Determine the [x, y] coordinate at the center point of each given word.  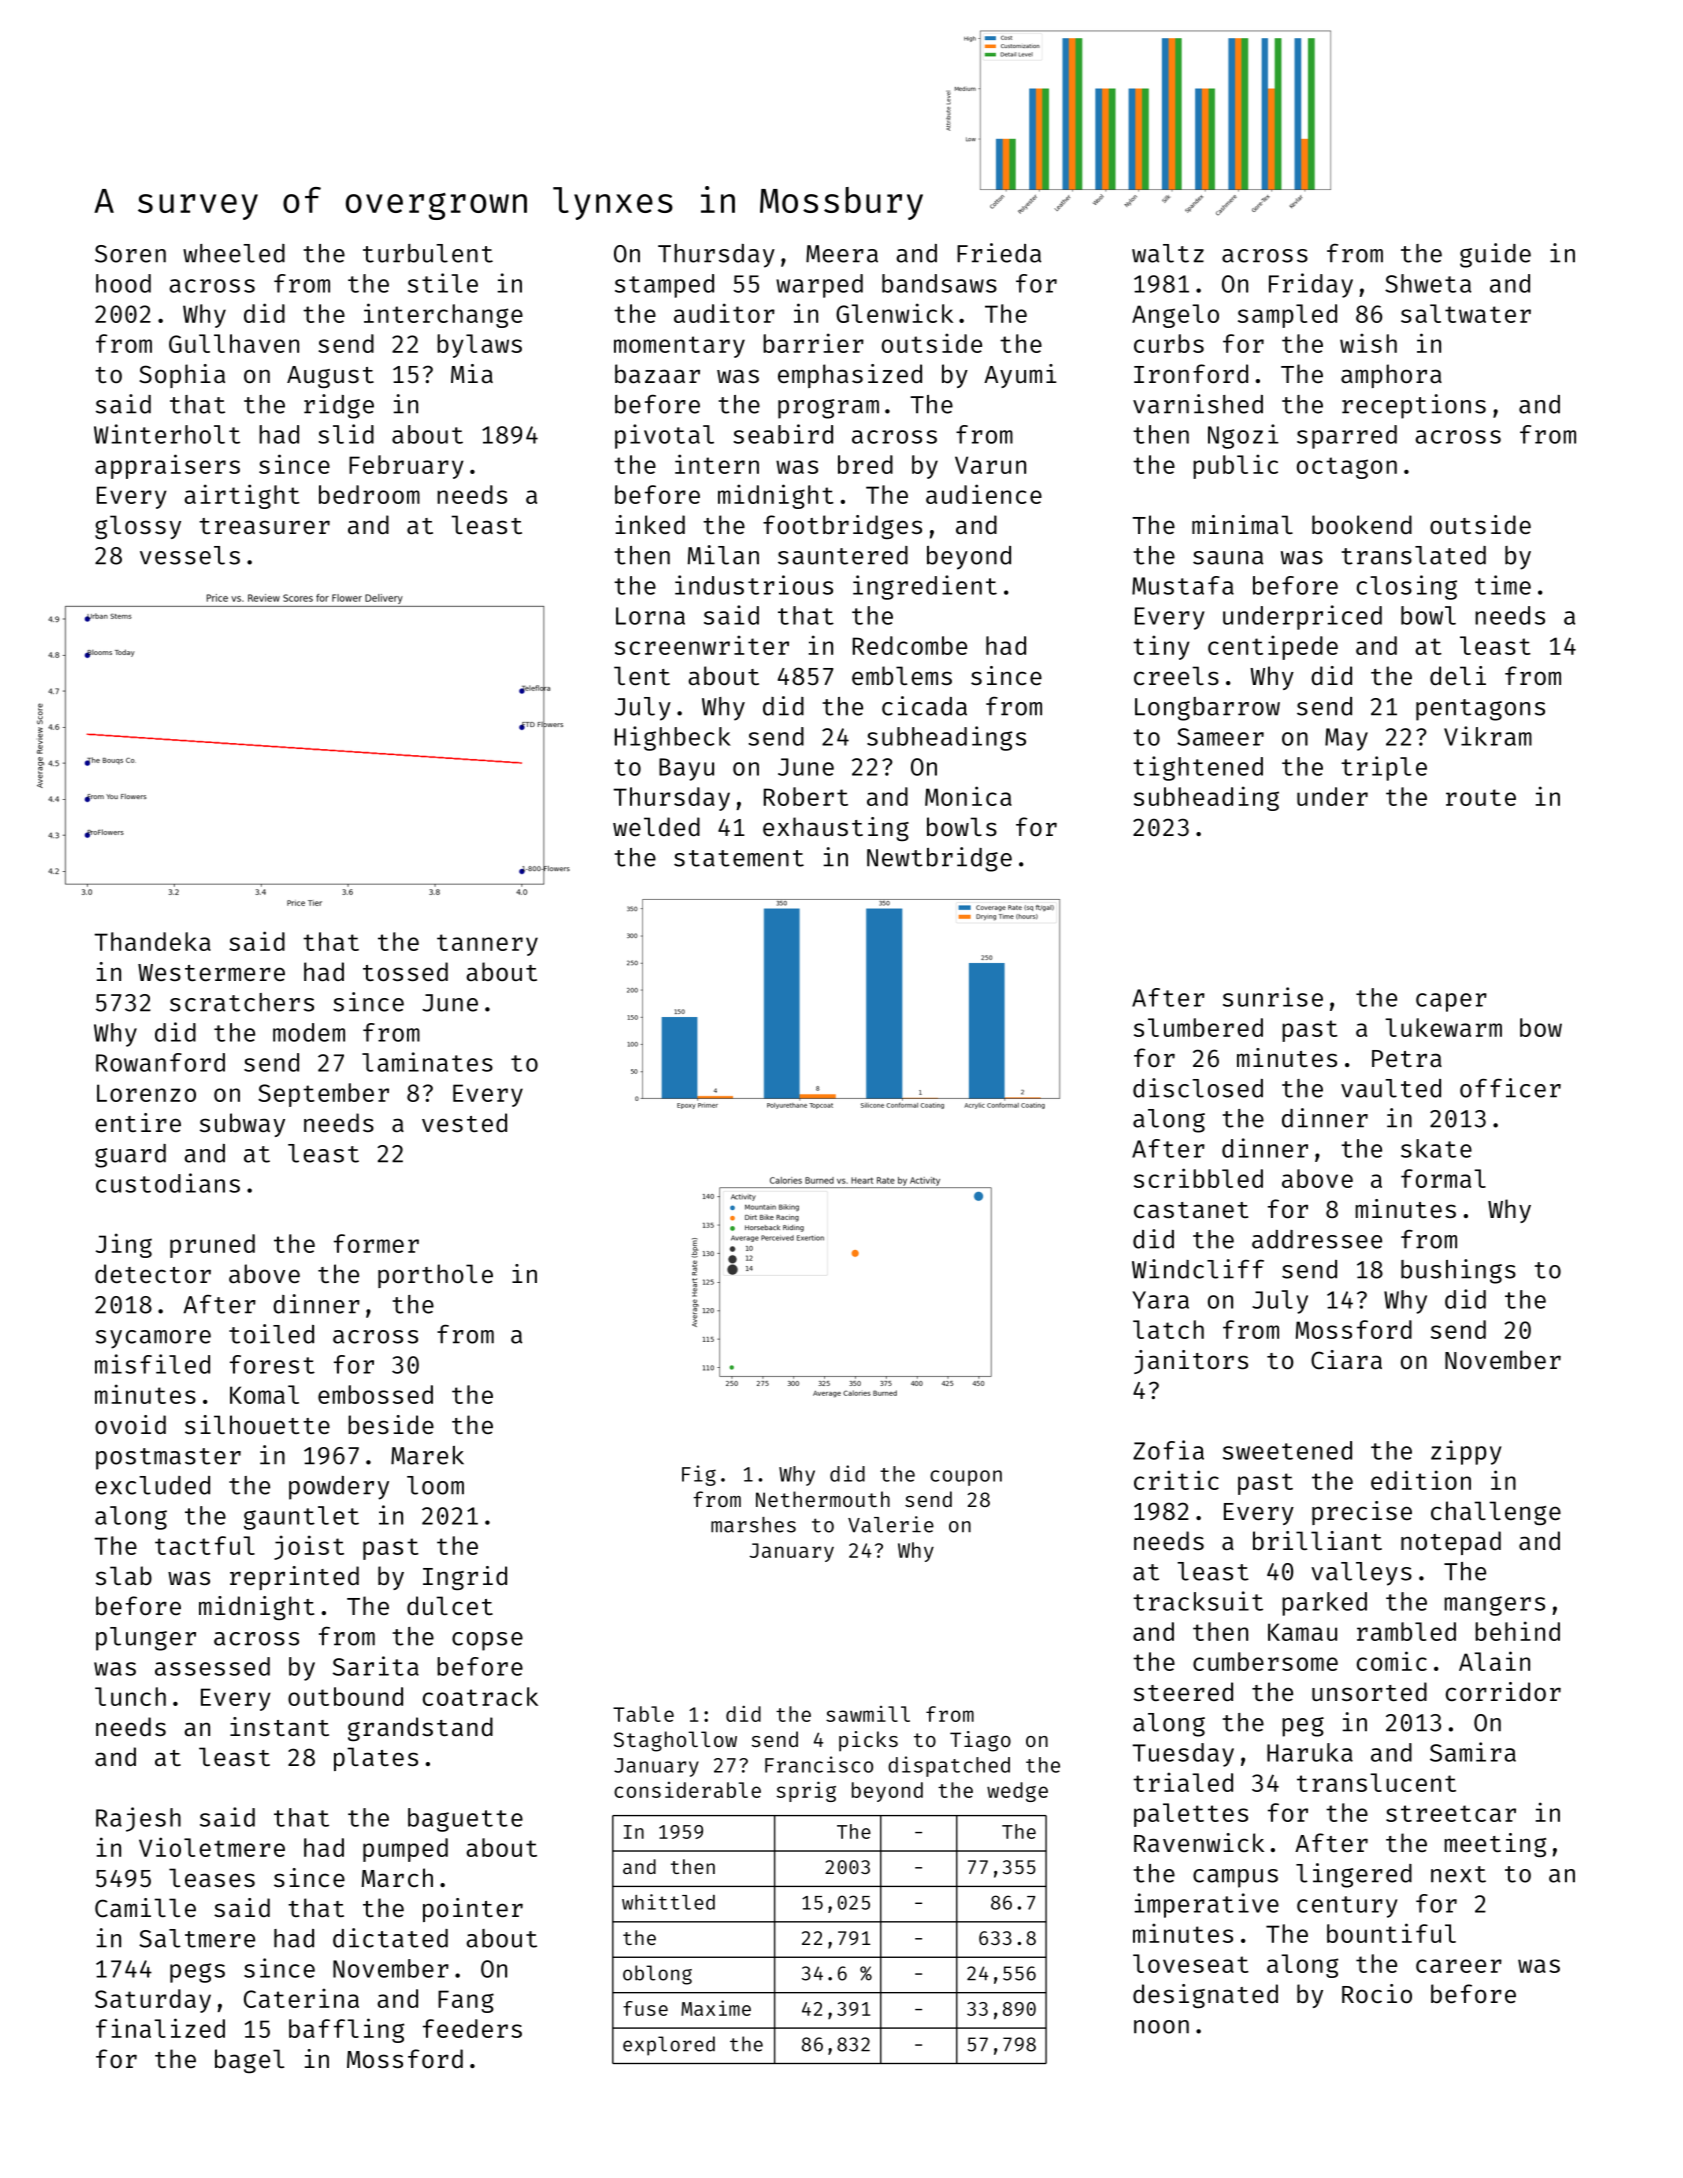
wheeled [234, 253]
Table [643, 1714]
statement [739, 858]
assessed [212, 1666]
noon [1161, 2027]
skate [1436, 1148]
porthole [435, 1276]
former [376, 1243]
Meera [842, 254]
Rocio [1377, 1993]
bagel [249, 2061]
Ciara [1346, 1359]
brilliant [1317, 1540]
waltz [1168, 253]
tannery [487, 945]
